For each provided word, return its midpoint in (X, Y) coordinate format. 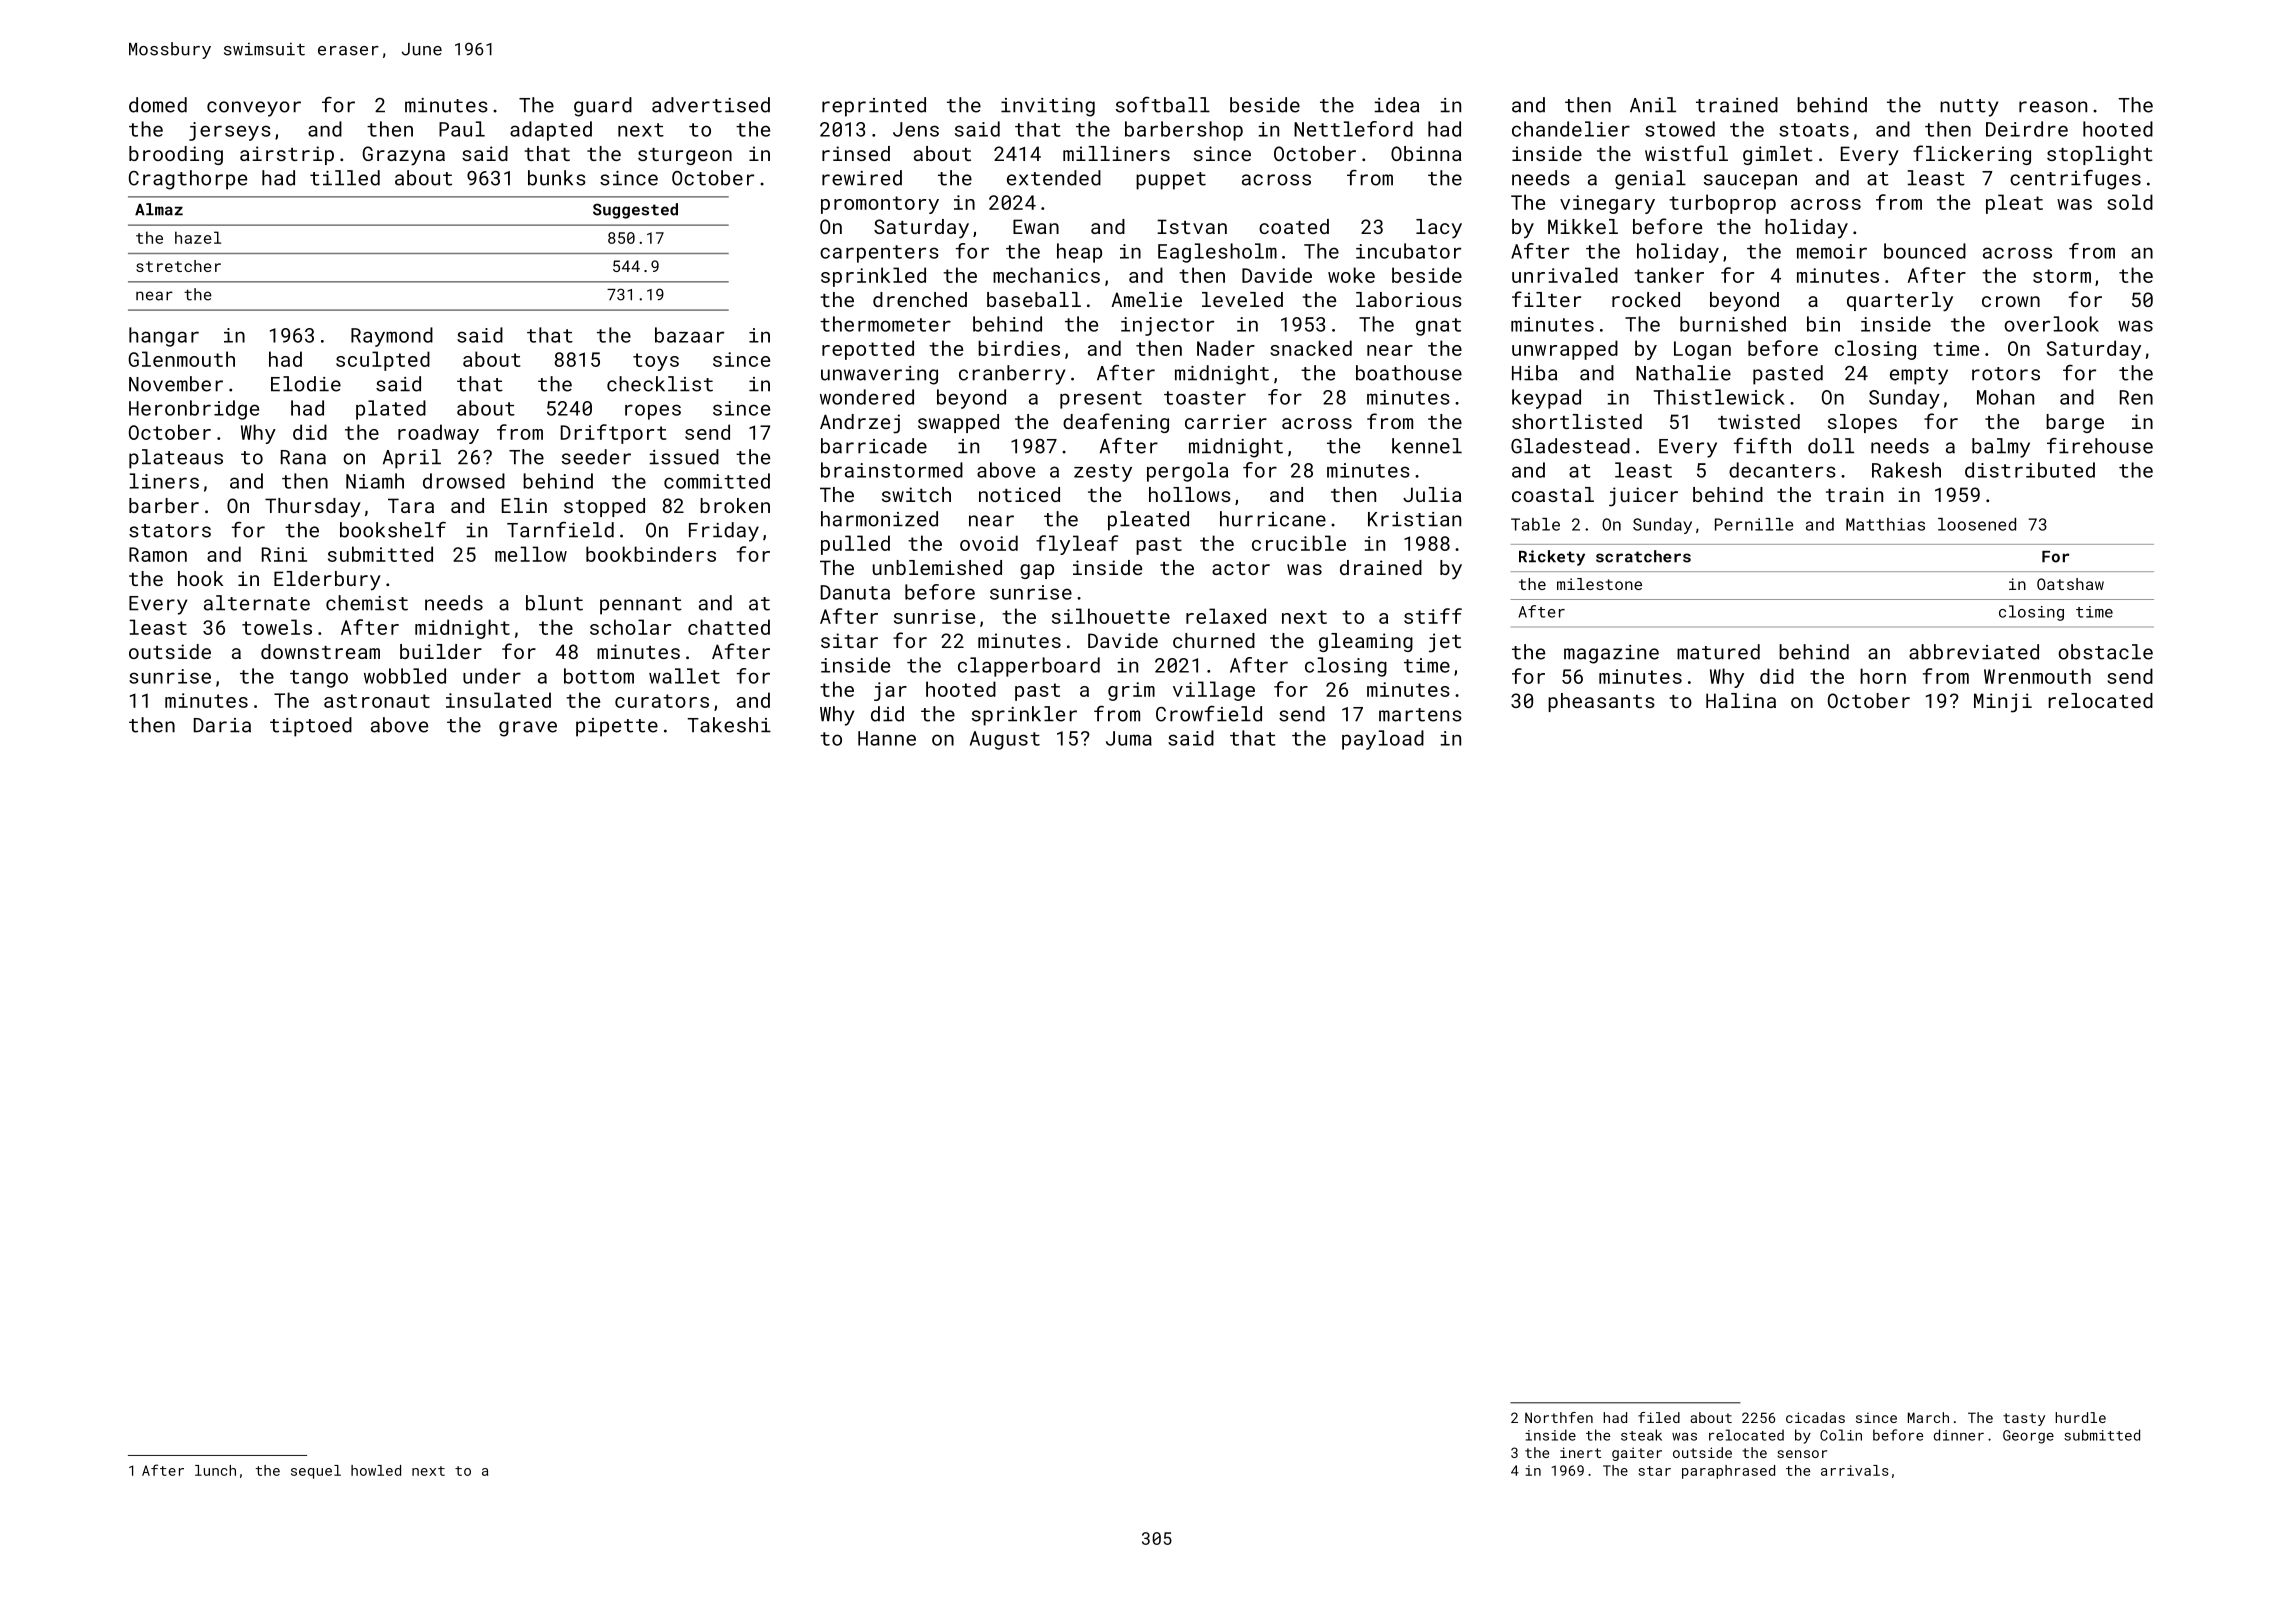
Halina (1741, 700)
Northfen (1559, 1417)
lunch (215, 1470)
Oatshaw (2070, 584)
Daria (222, 725)
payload (1383, 740)
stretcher (178, 266)
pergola (1187, 472)
